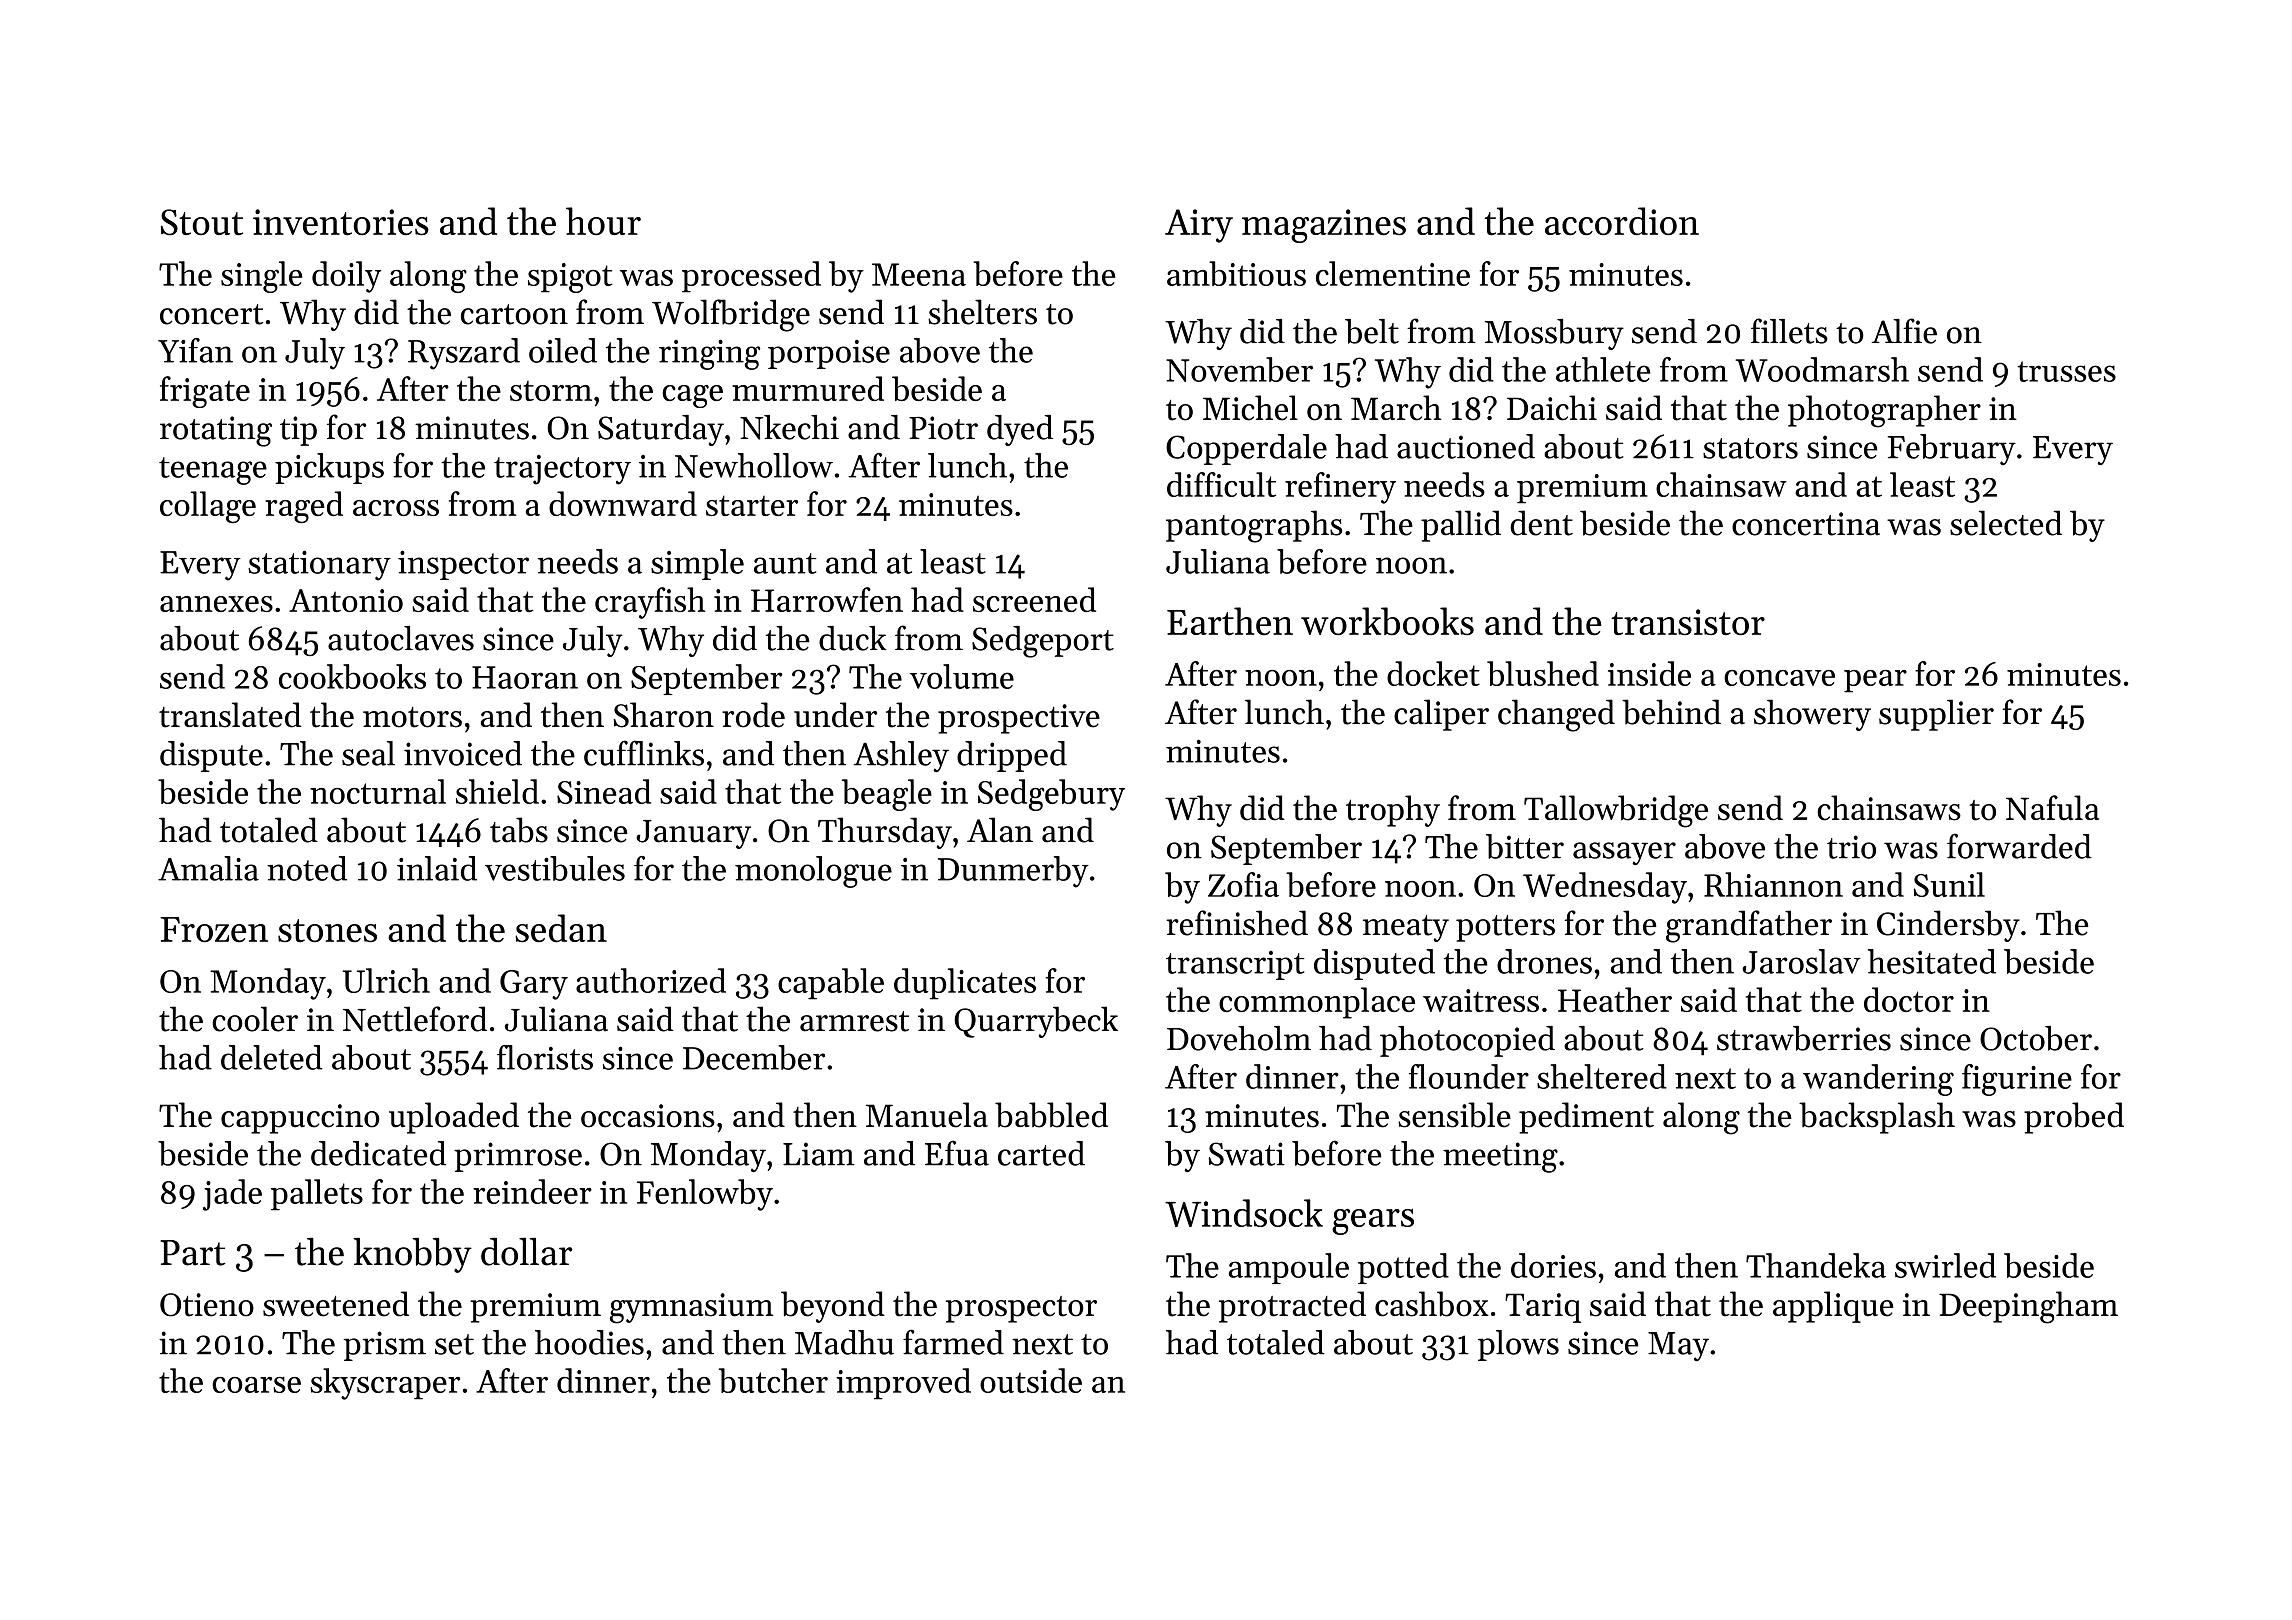 Image resolution: width=2292 pixels, height=1620 pixels. Describe the element at coordinates (1904, 331) in the image. I see `Alfie` at that location.
